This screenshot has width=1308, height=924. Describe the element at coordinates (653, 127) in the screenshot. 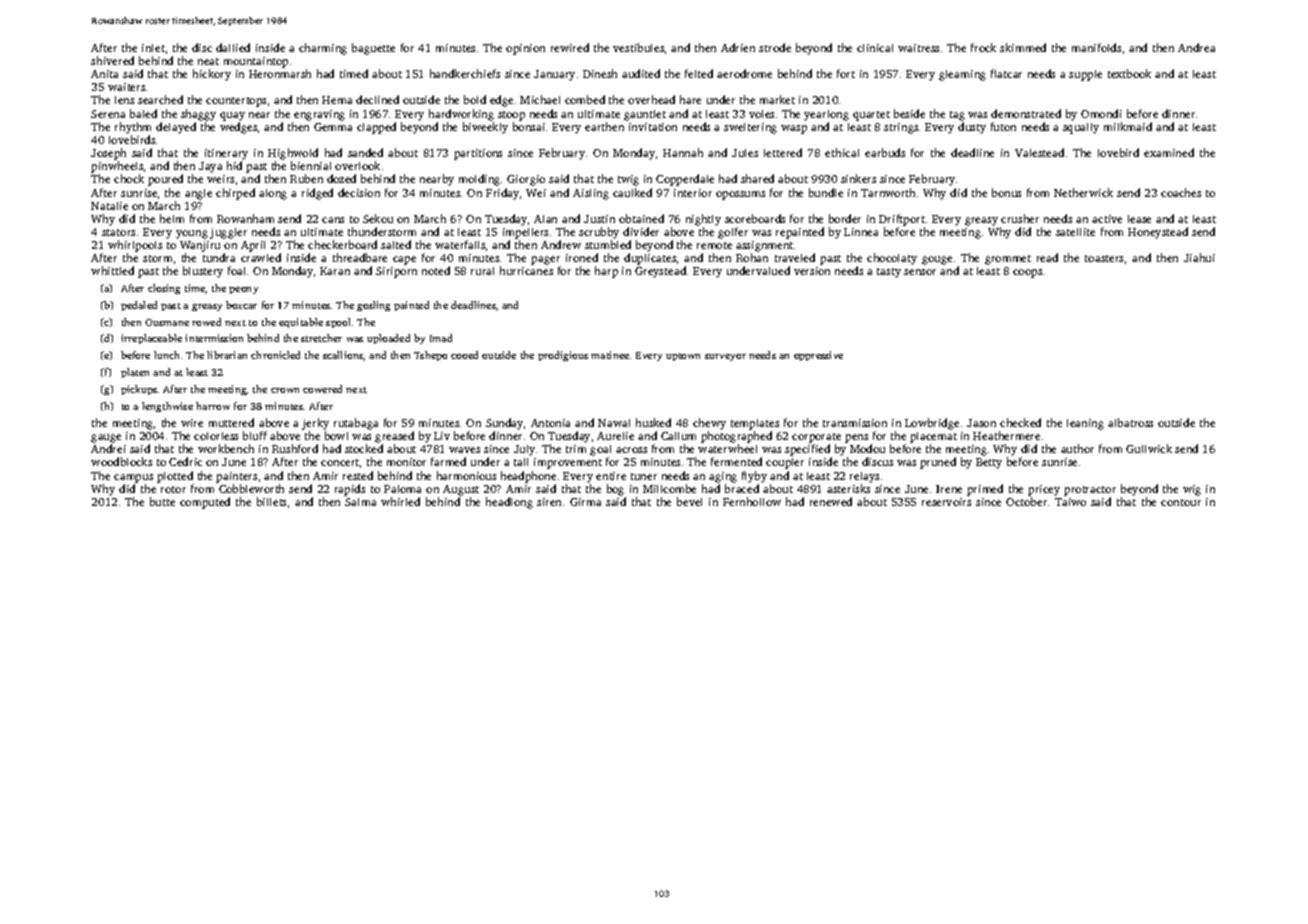

I see `invitation` at that location.
